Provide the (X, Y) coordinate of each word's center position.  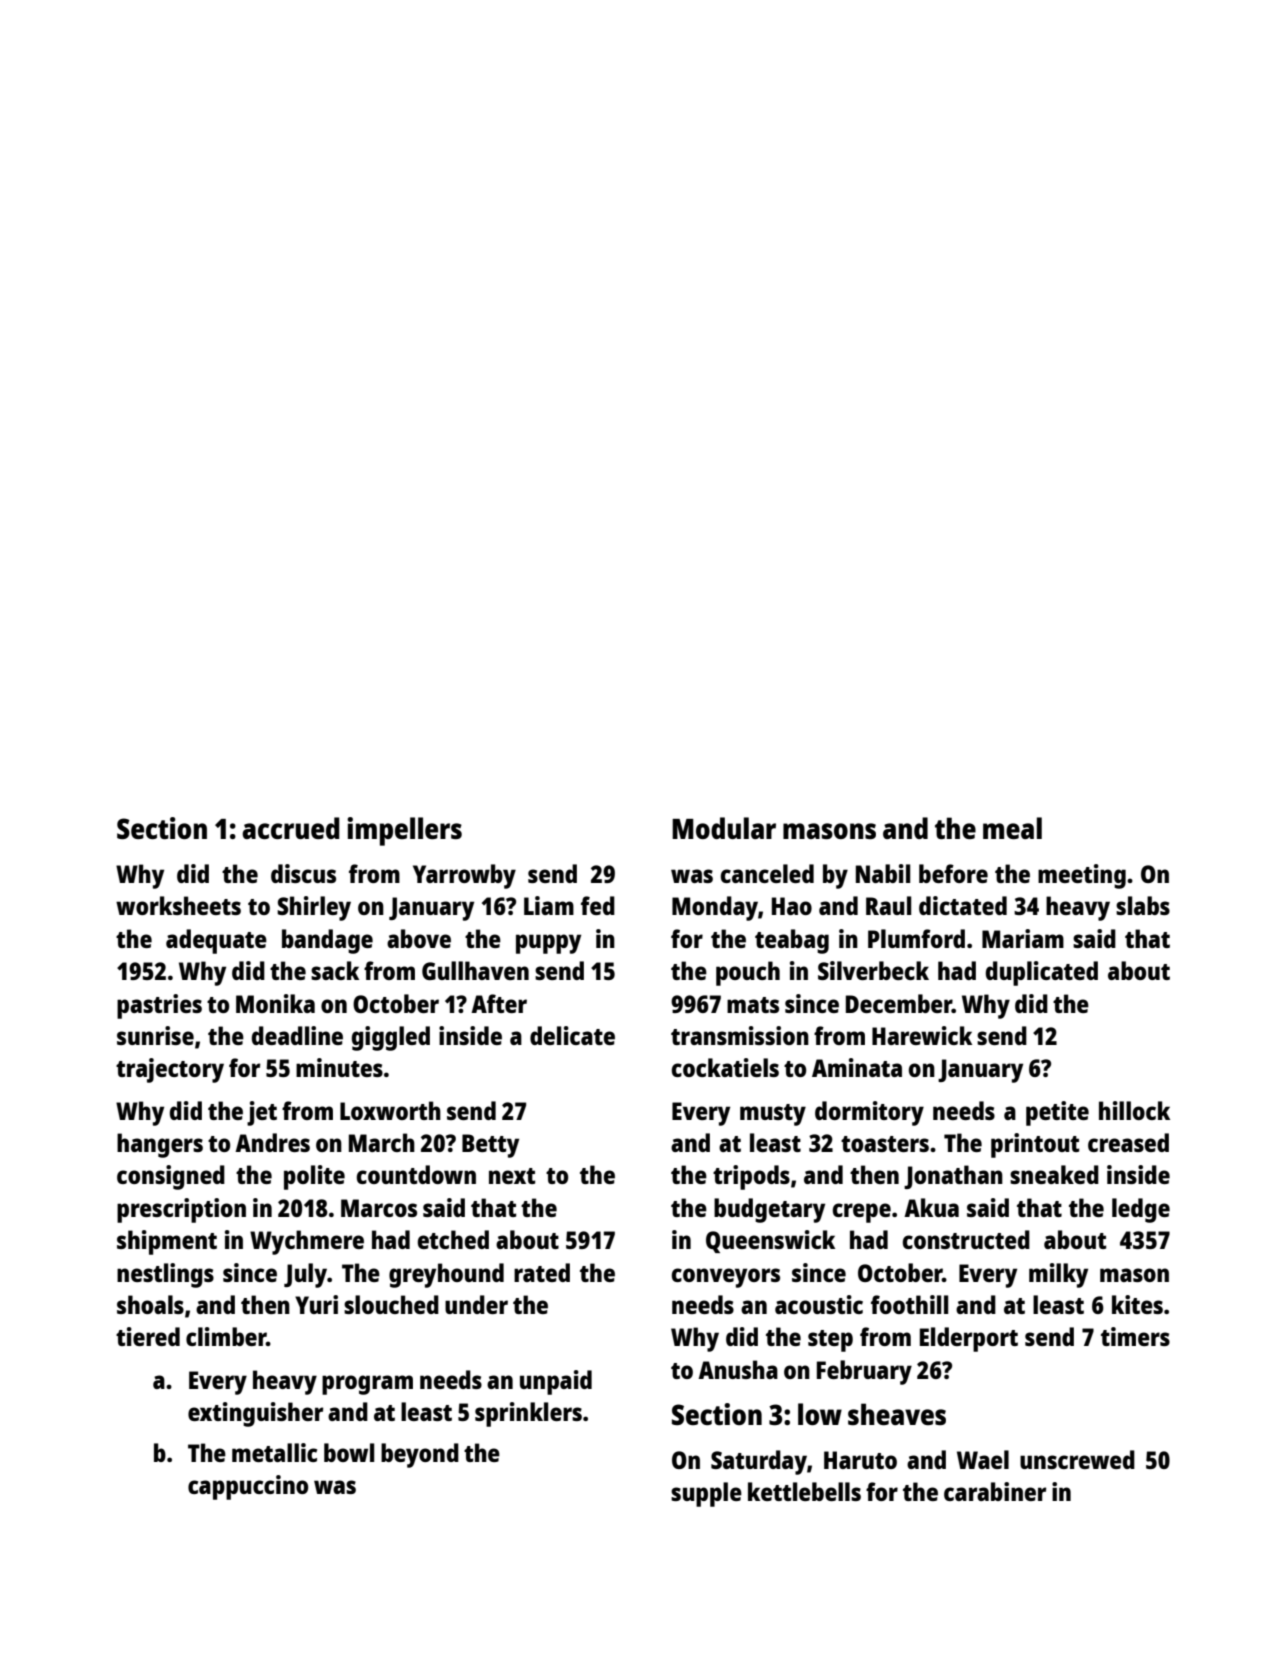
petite (1057, 1113)
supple (706, 1494)
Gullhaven (475, 970)
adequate (216, 941)
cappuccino (248, 1487)
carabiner (995, 1491)
